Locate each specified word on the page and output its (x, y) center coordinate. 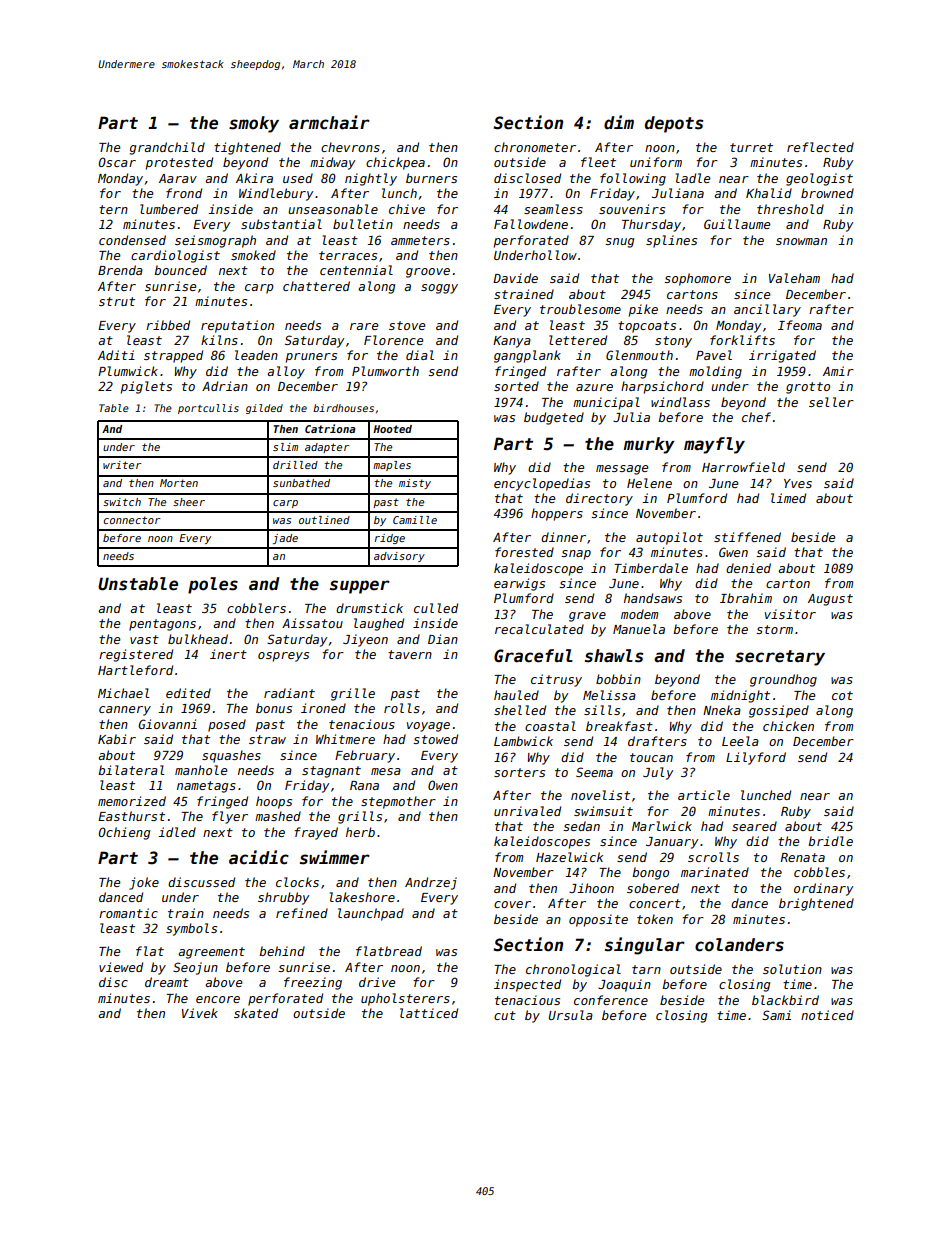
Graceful (533, 656)
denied (748, 568)
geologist (819, 179)
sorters (519, 772)
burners (431, 178)
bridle (830, 841)
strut (117, 301)
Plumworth (385, 371)
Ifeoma (800, 325)
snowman (801, 241)
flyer (230, 817)
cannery (125, 711)
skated (256, 1013)
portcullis (208, 409)
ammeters (420, 240)
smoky (254, 124)
